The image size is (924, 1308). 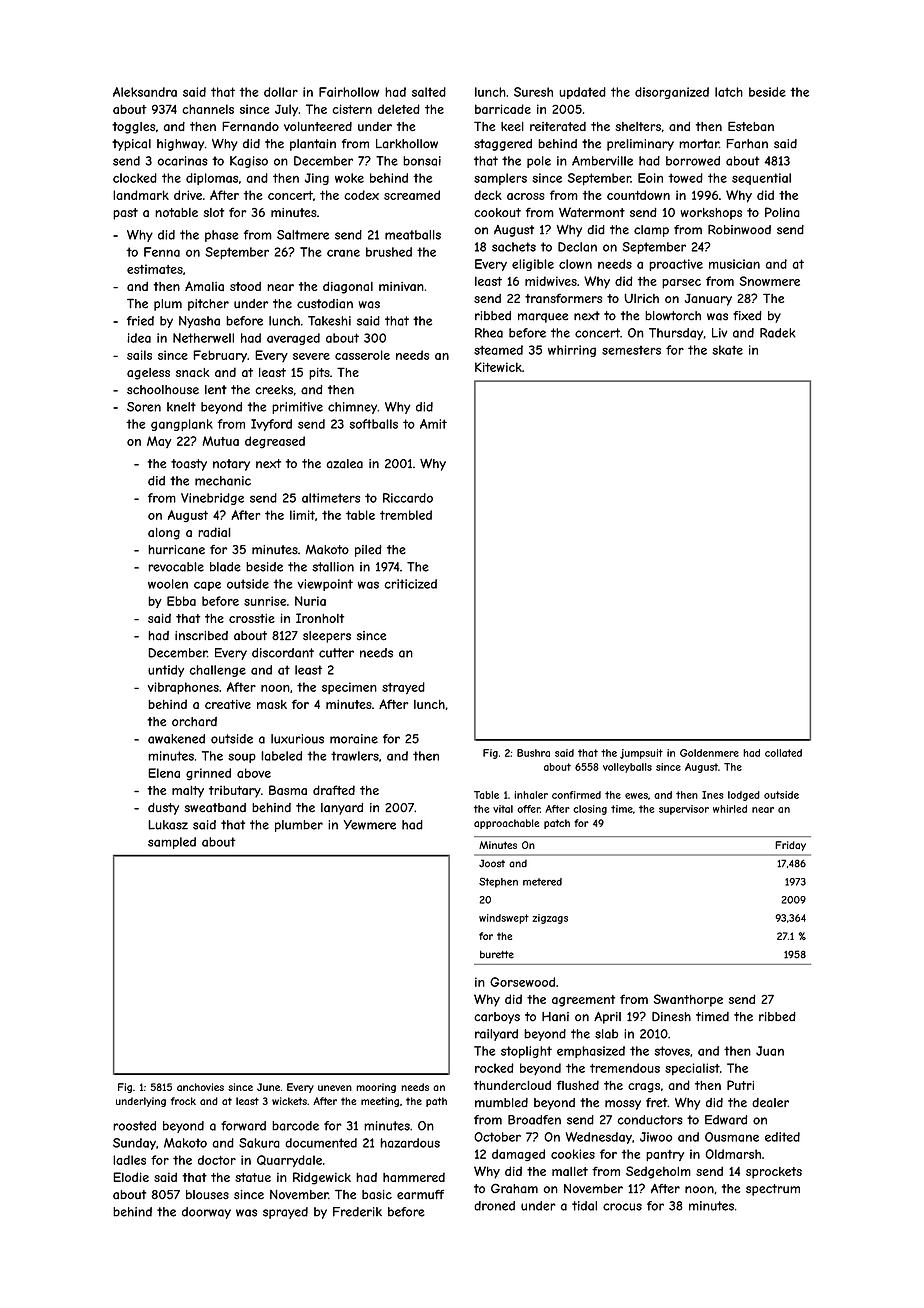 What do you see at coordinates (403, 688) in the screenshot?
I see `strayed` at bounding box center [403, 688].
